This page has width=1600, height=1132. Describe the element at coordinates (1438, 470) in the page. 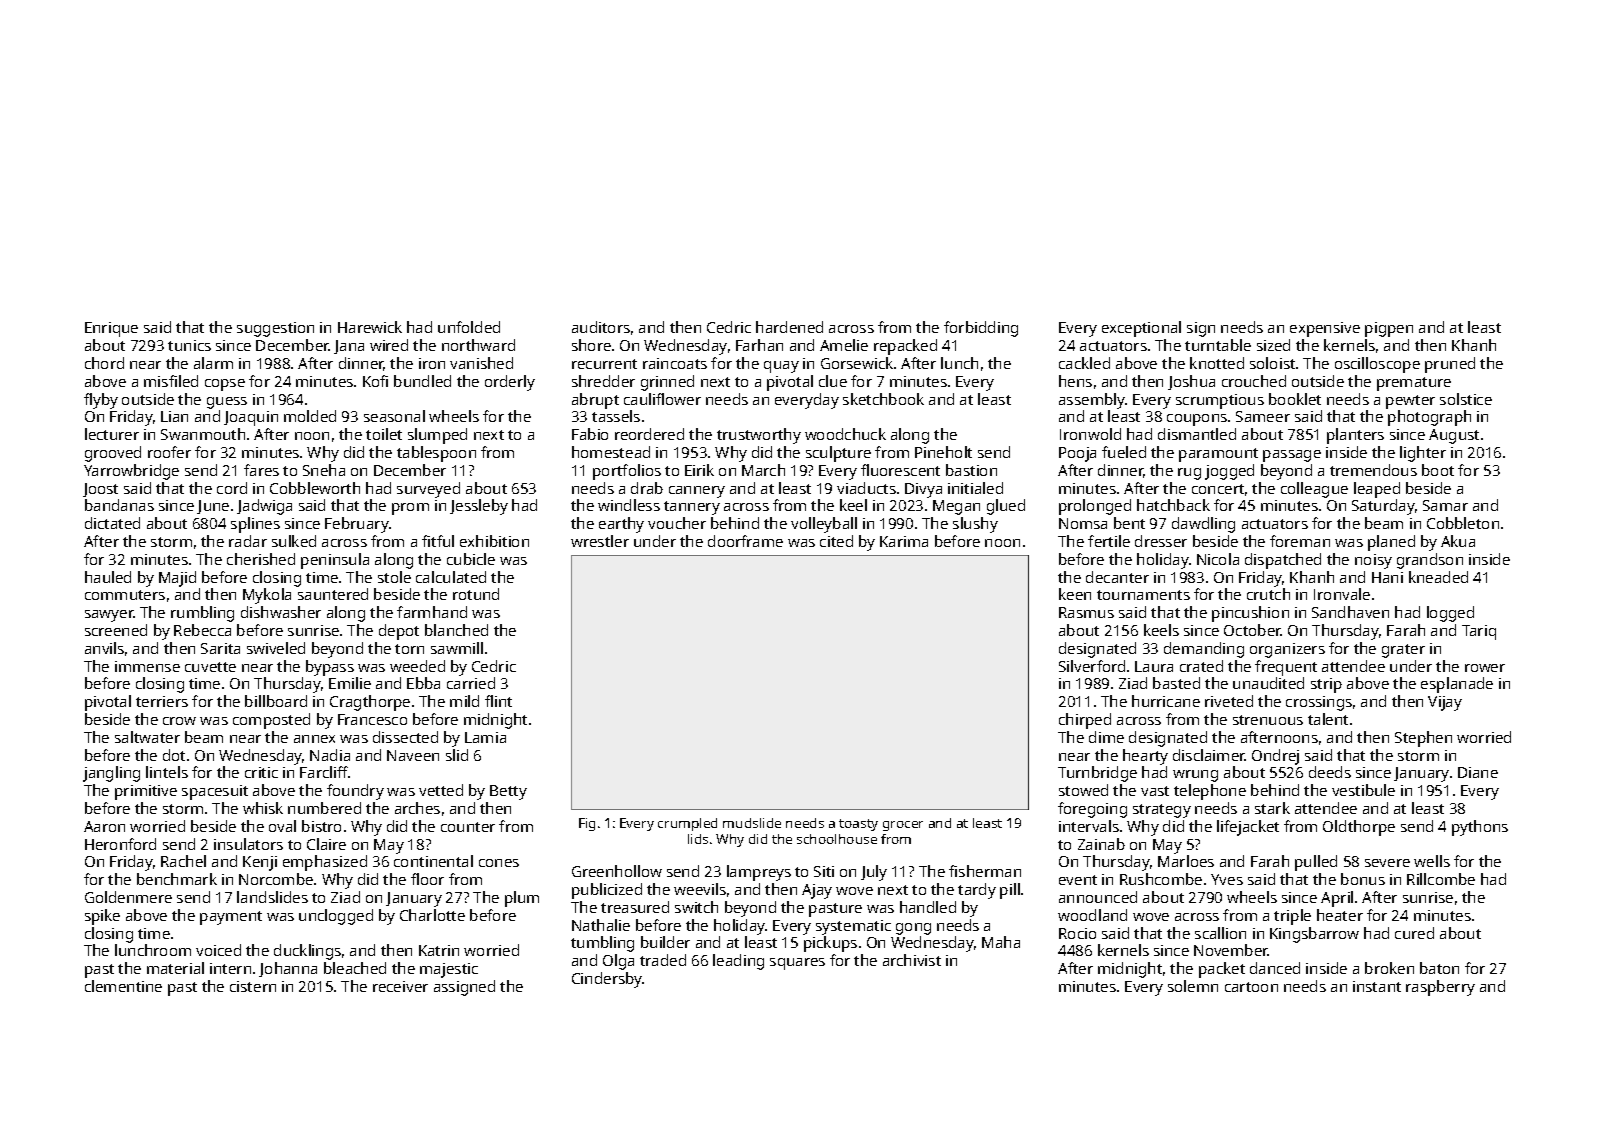

I see `boot` at that location.
